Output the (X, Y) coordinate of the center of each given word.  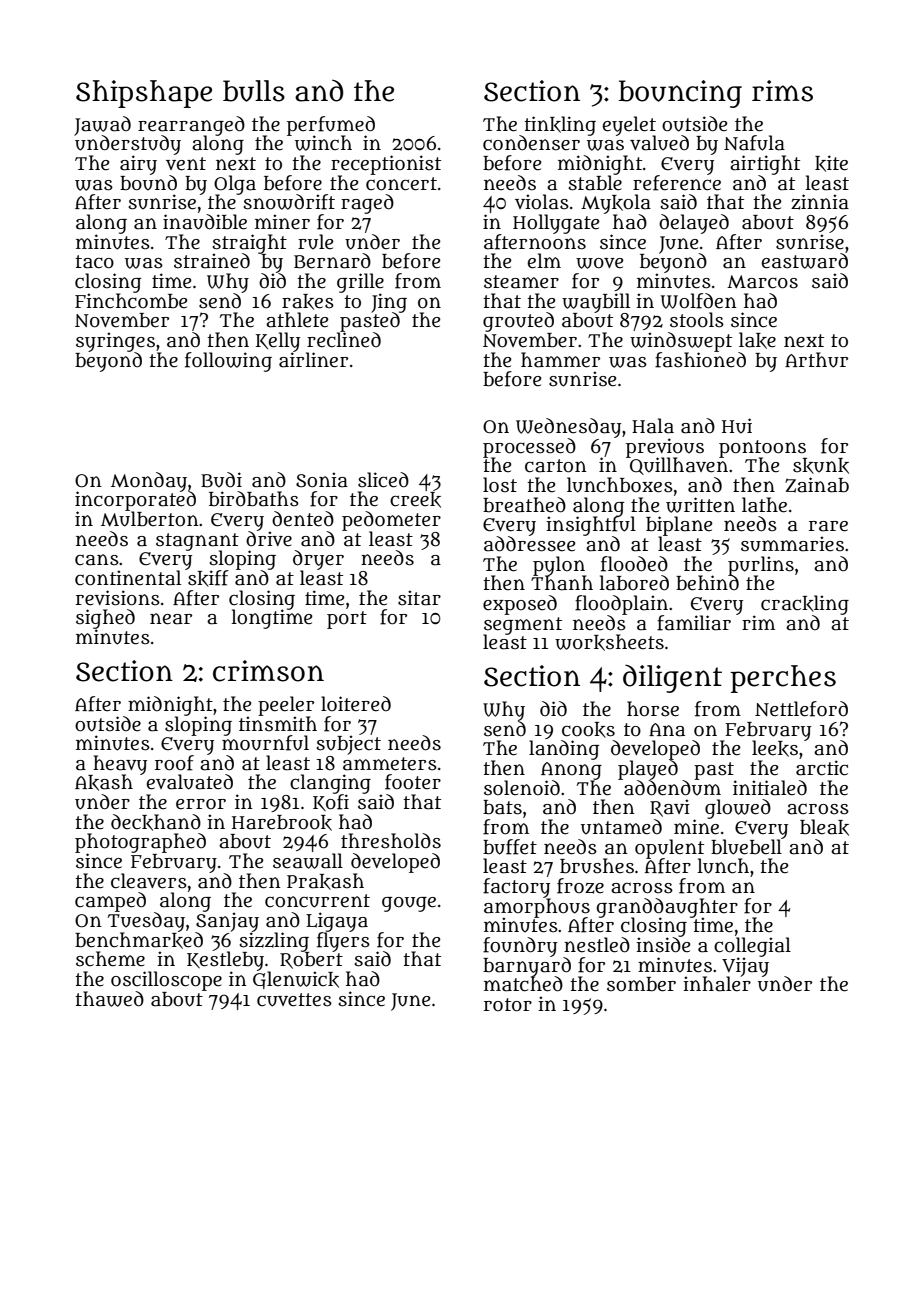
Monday (149, 481)
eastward (805, 261)
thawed (109, 999)
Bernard (332, 261)
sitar (419, 598)
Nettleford (801, 709)
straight (250, 244)
